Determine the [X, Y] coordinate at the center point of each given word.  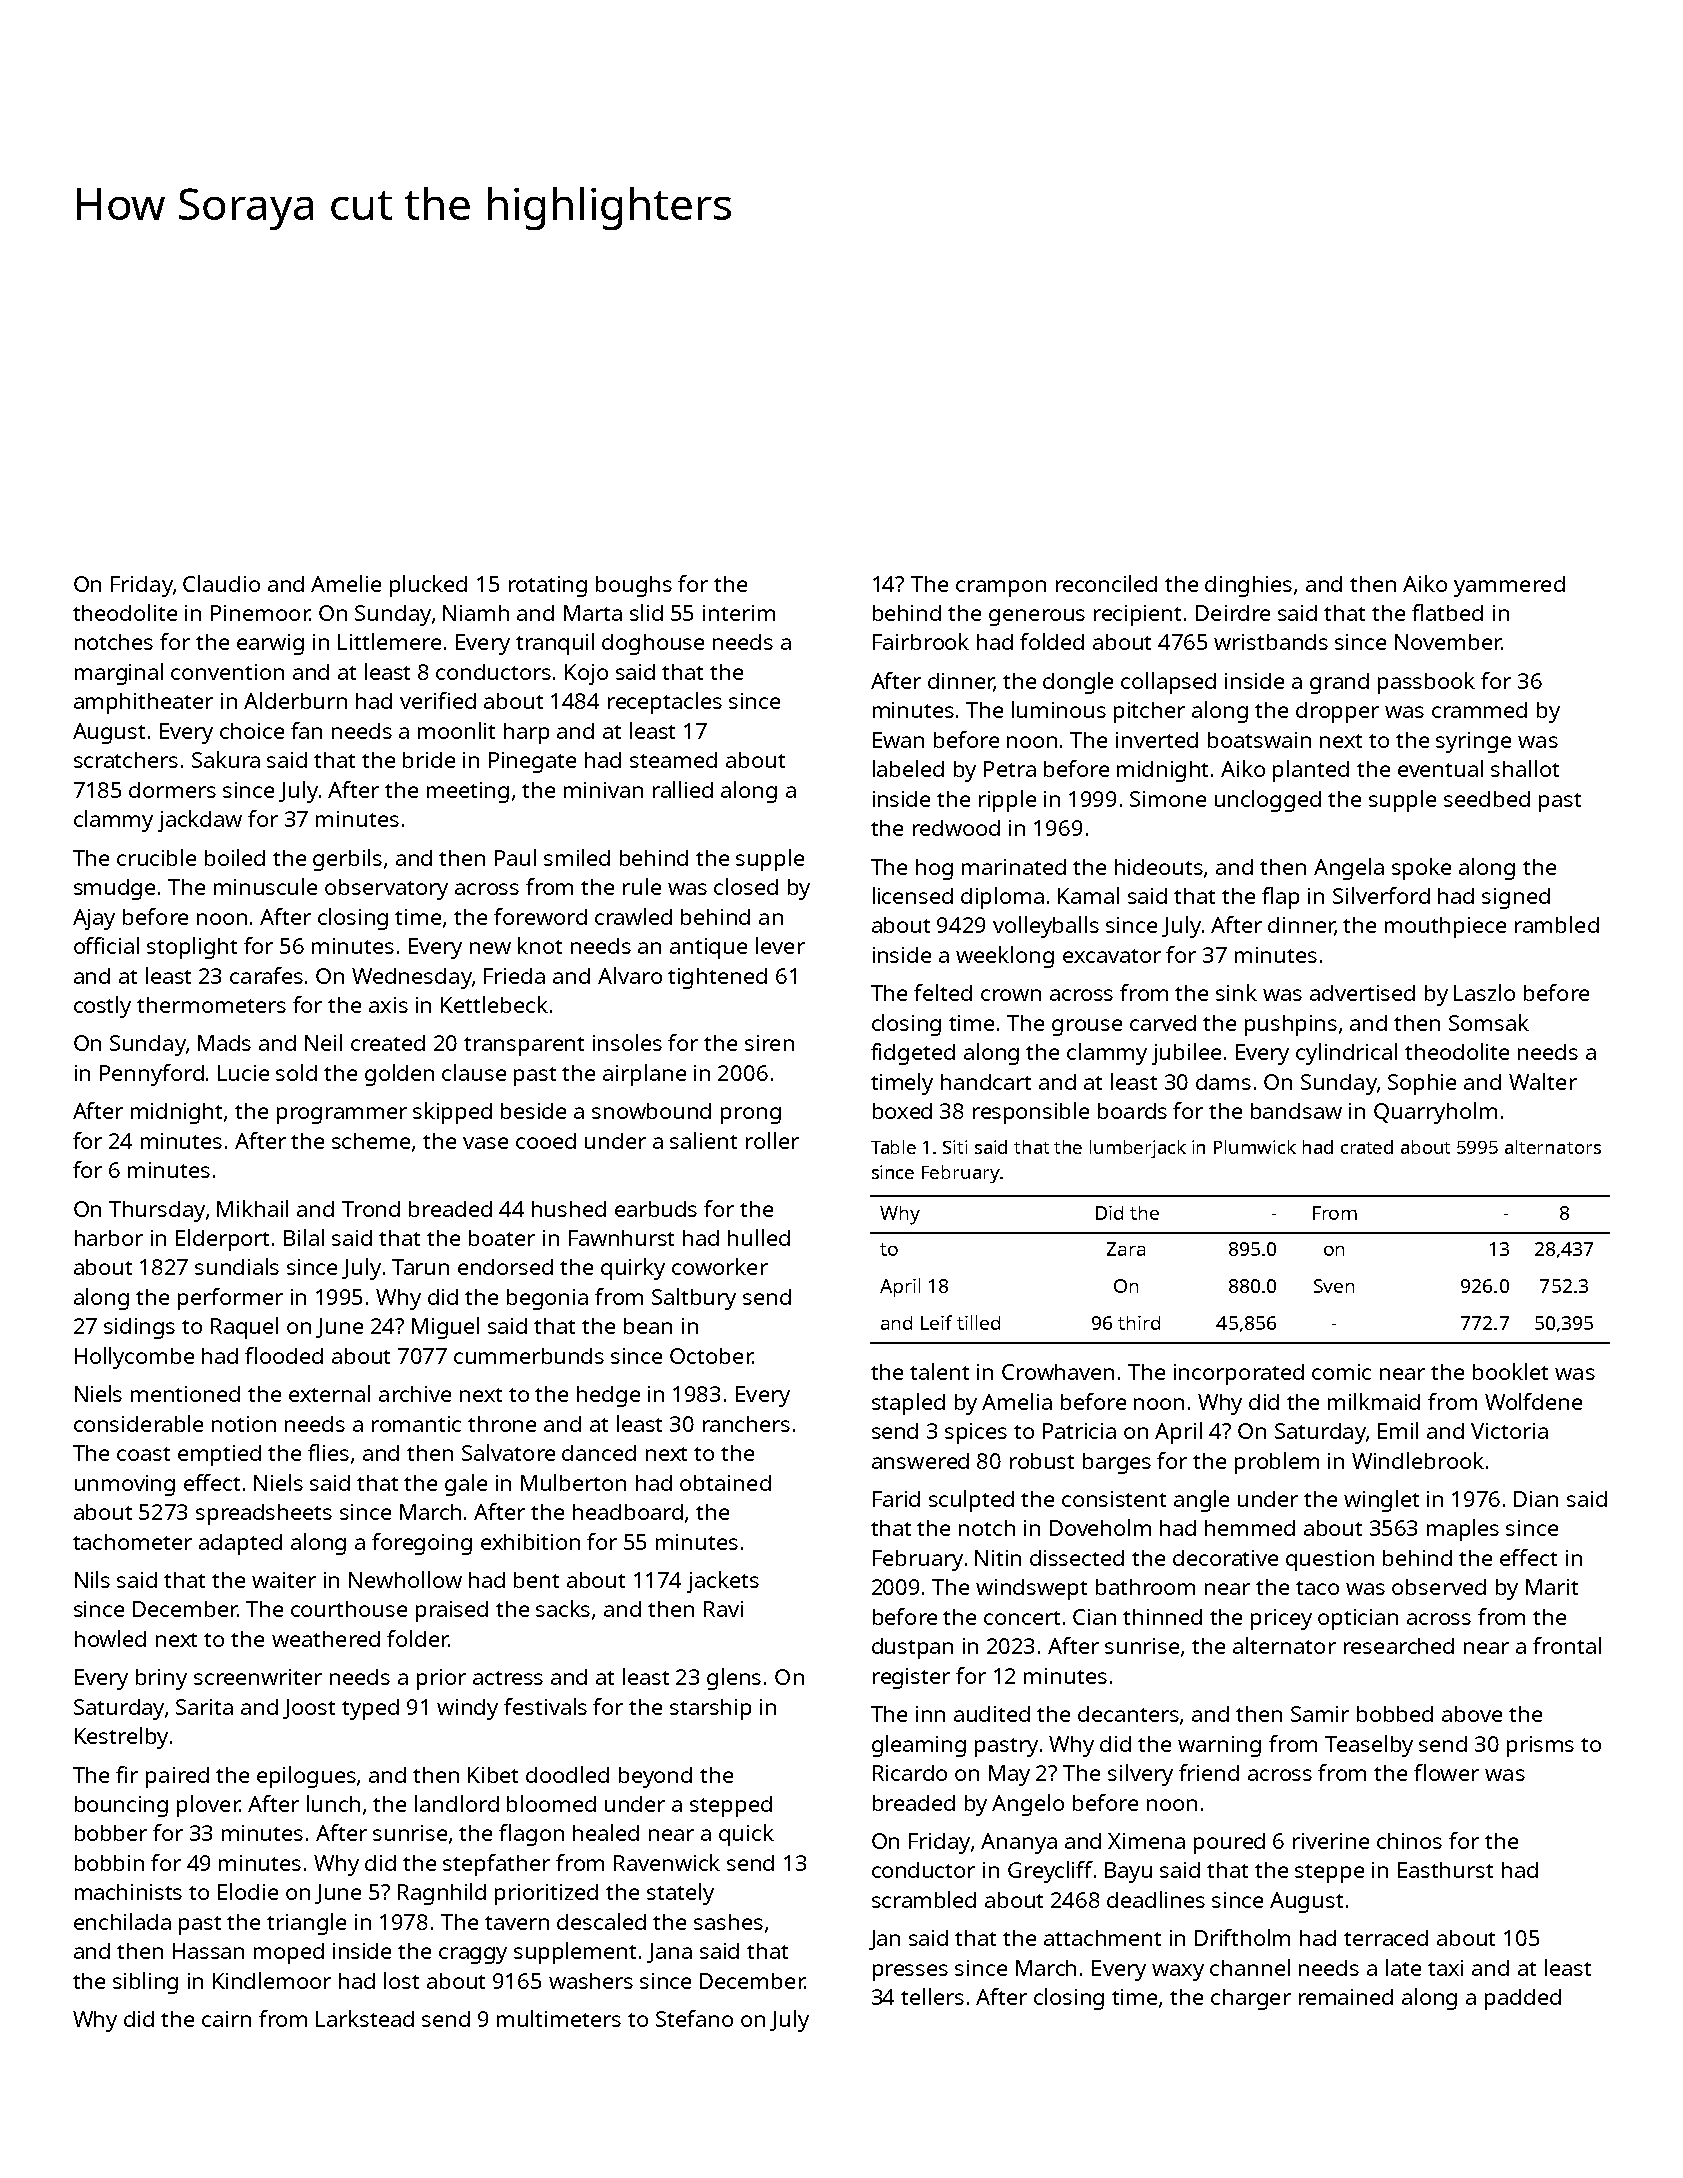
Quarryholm [1435, 1113]
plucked [428, 586]
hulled [759, 1237]
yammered [1509, 586]
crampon [1001, 588]
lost [401, 1980]
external [329, 1393]
